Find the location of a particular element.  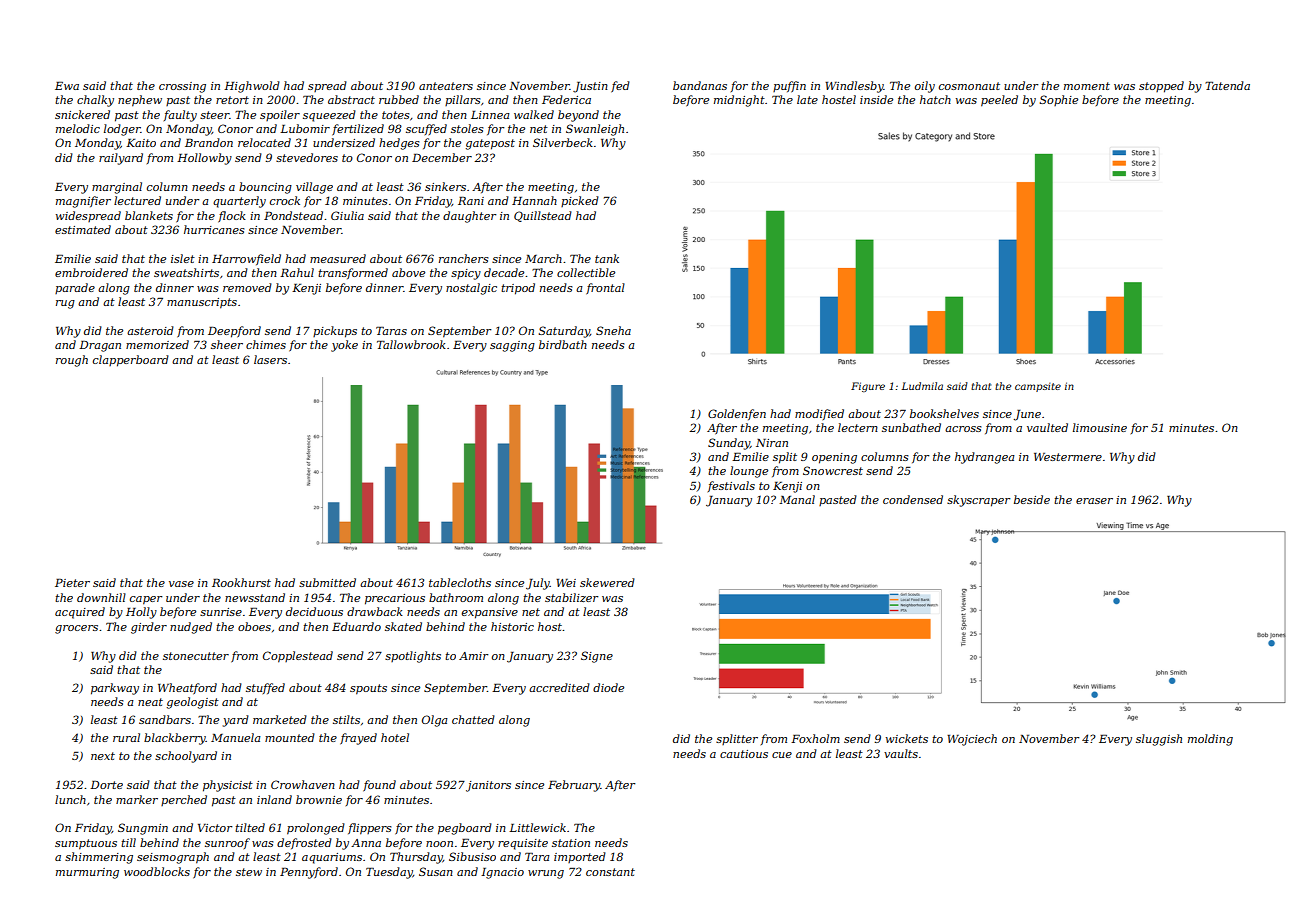

limousine is located at coordinates (1100, 427).
